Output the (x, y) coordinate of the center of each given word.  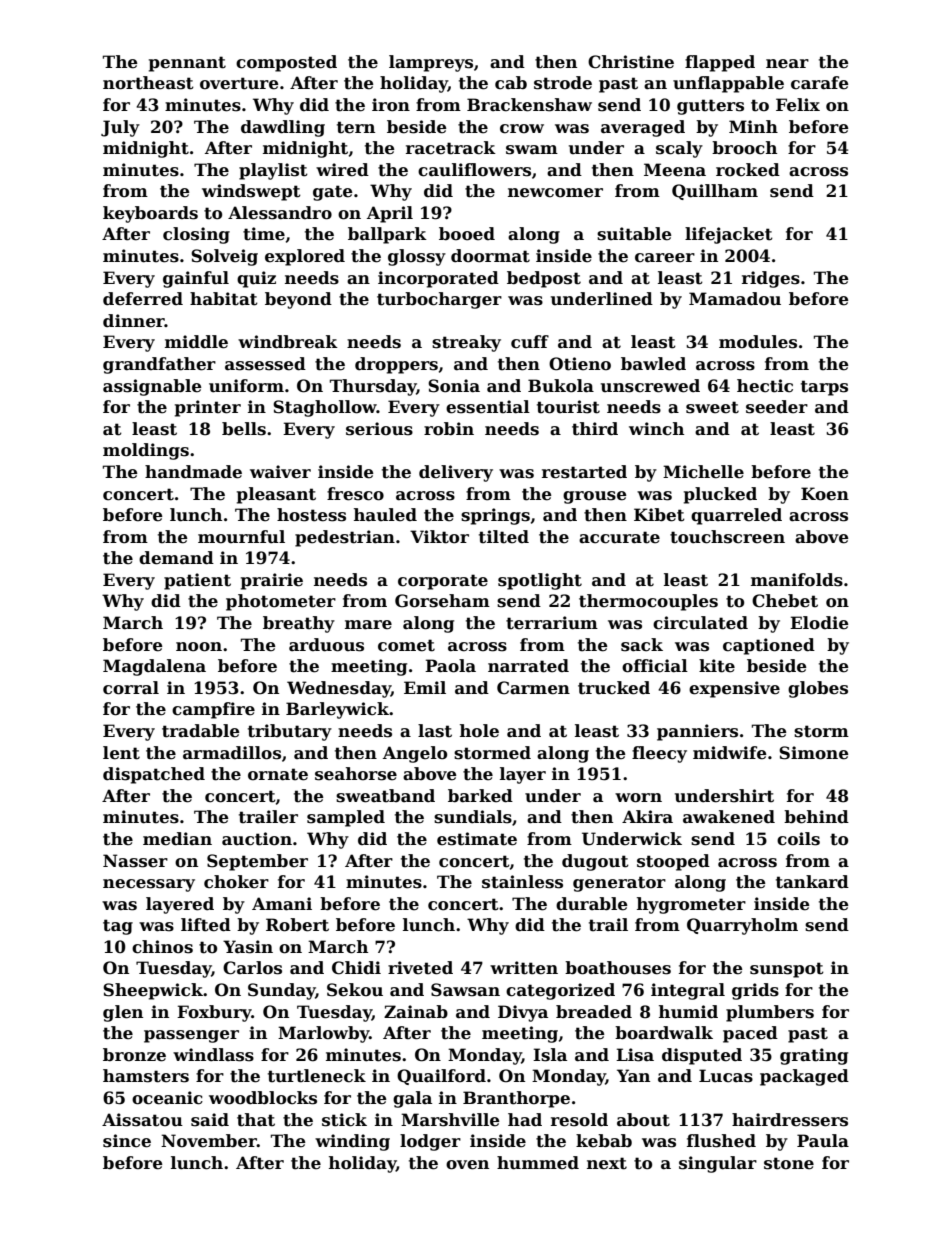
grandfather (159, 365)
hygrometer (691, 905)
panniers (697, 732)
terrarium (552, 623)
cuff (530, 342)
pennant (187, 64)
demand (176, 558)
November (209, 1141)
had (525, 1120)
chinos (162, 947)
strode (563, 83)
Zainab (416, 1012)
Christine (631, 62)
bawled (653, 364)
